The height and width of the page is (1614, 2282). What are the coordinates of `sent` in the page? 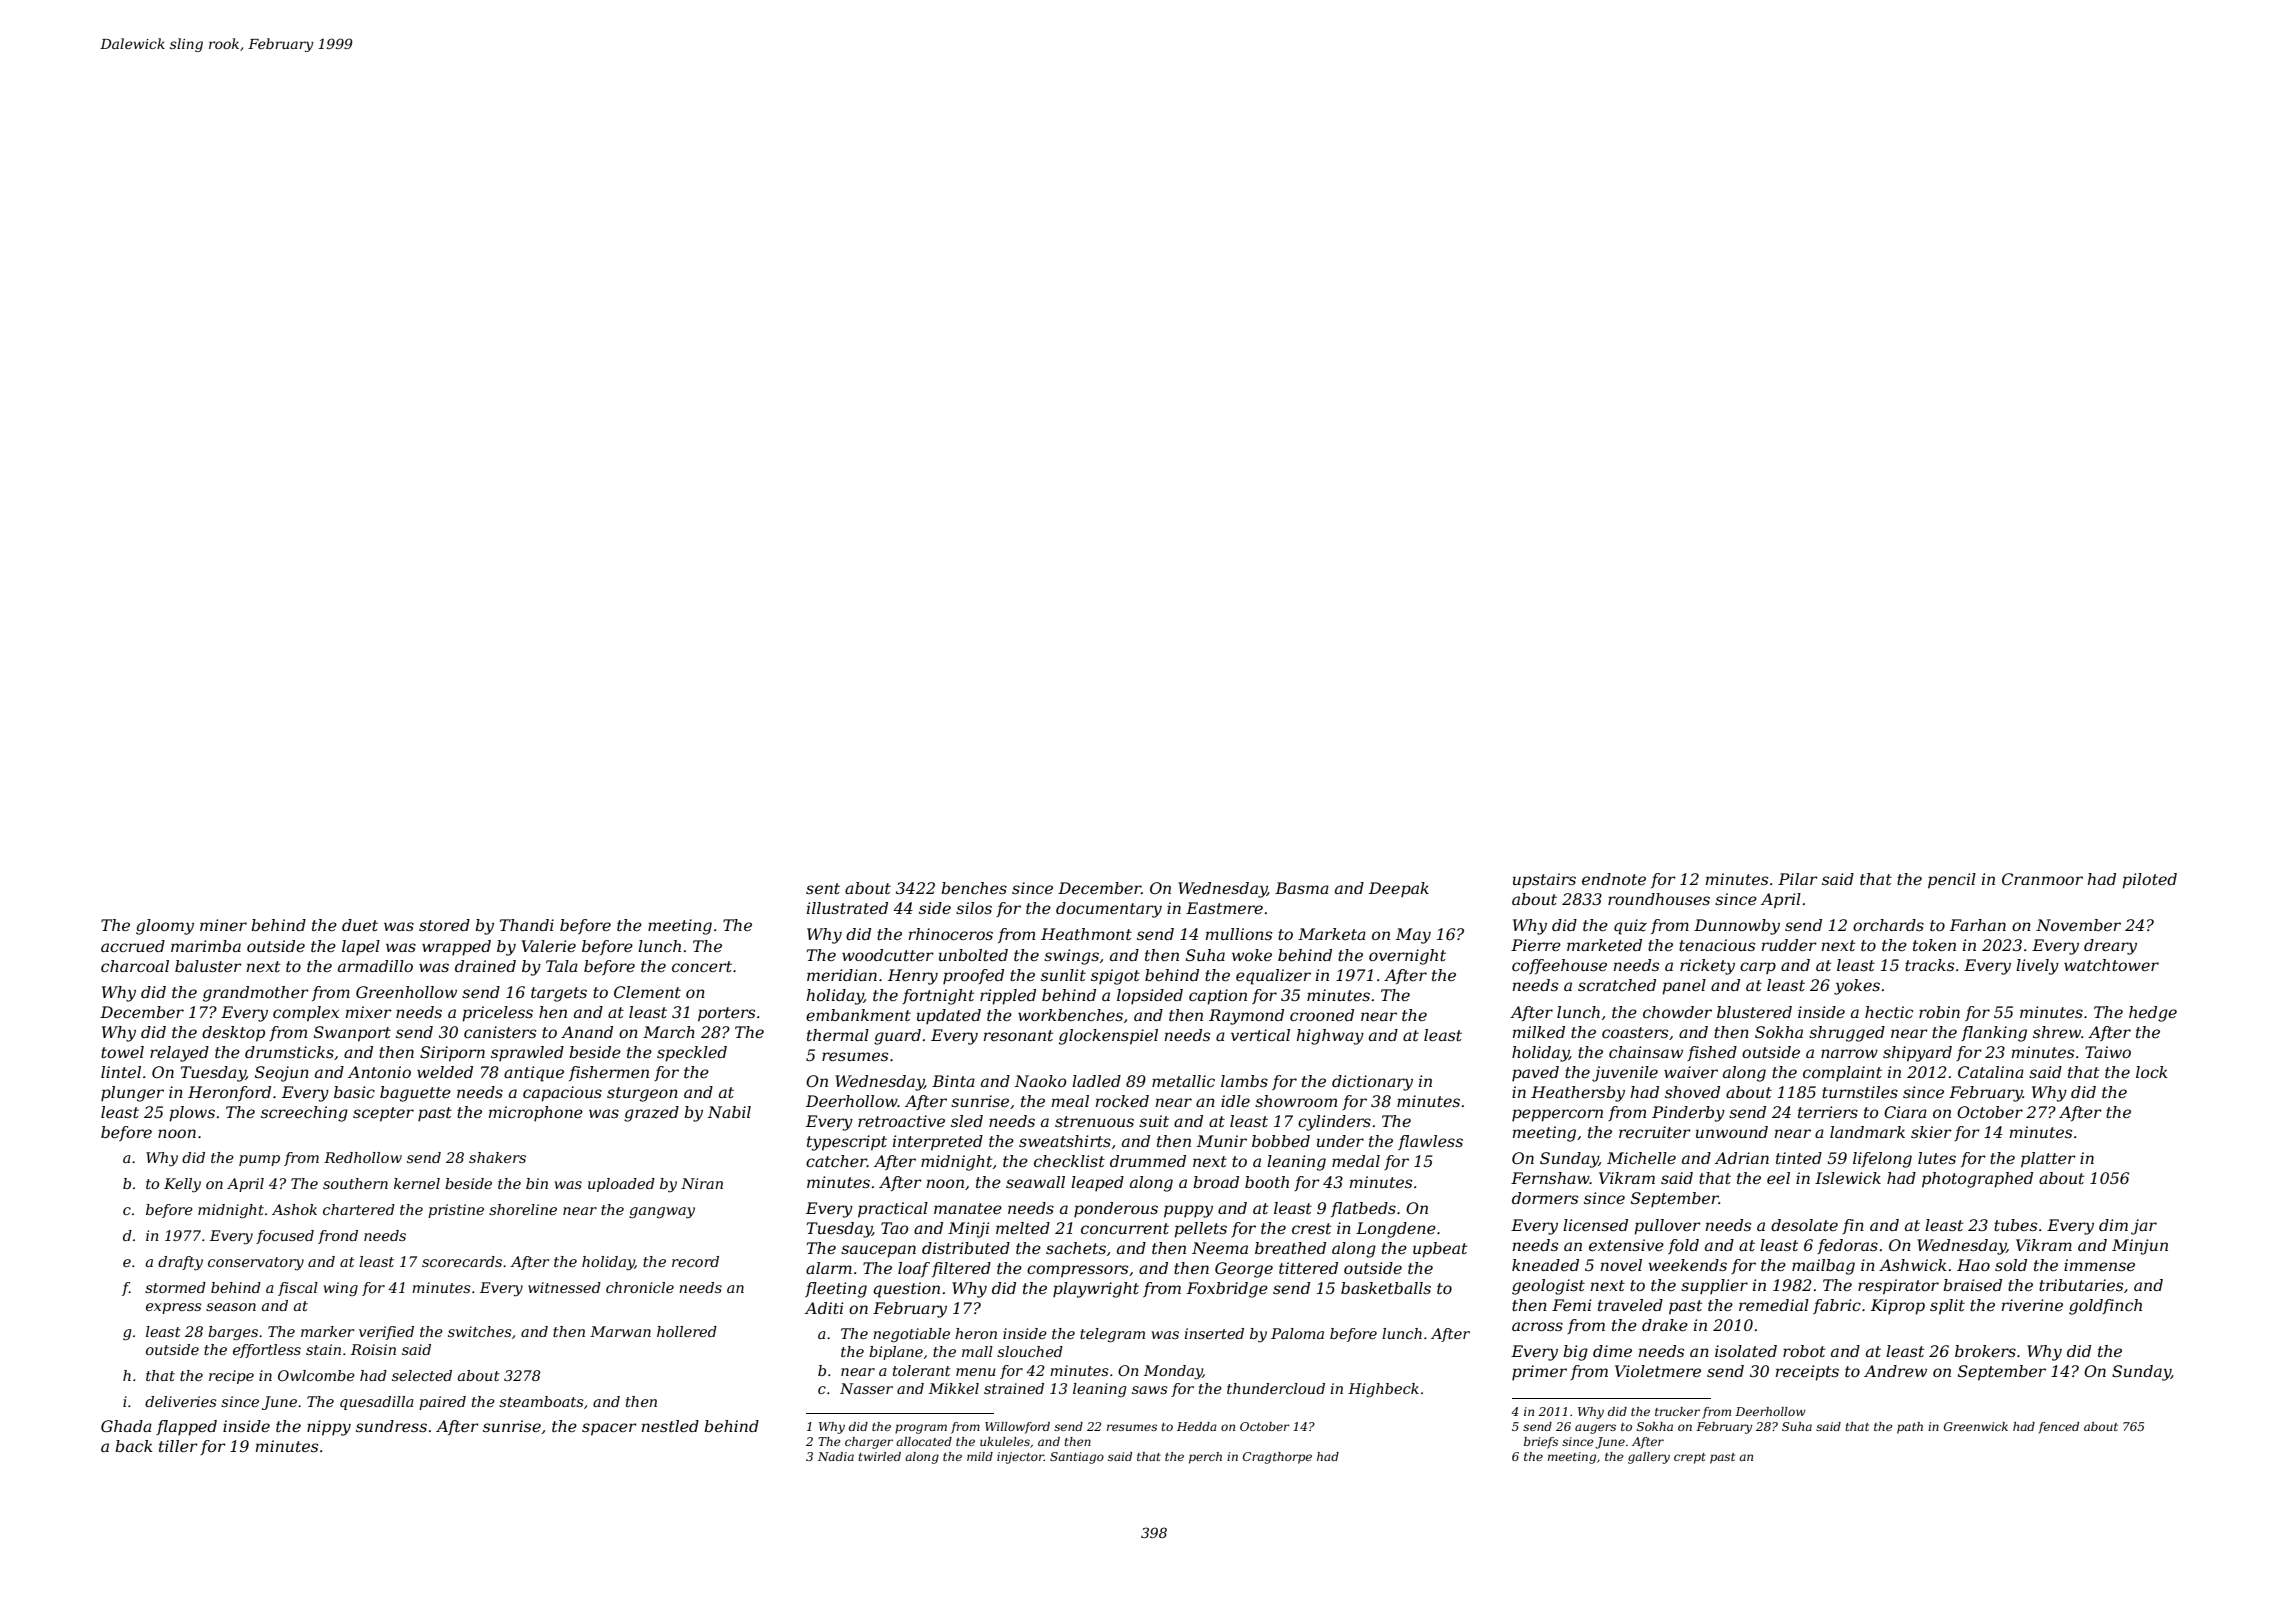 It's located at (823, 888).
